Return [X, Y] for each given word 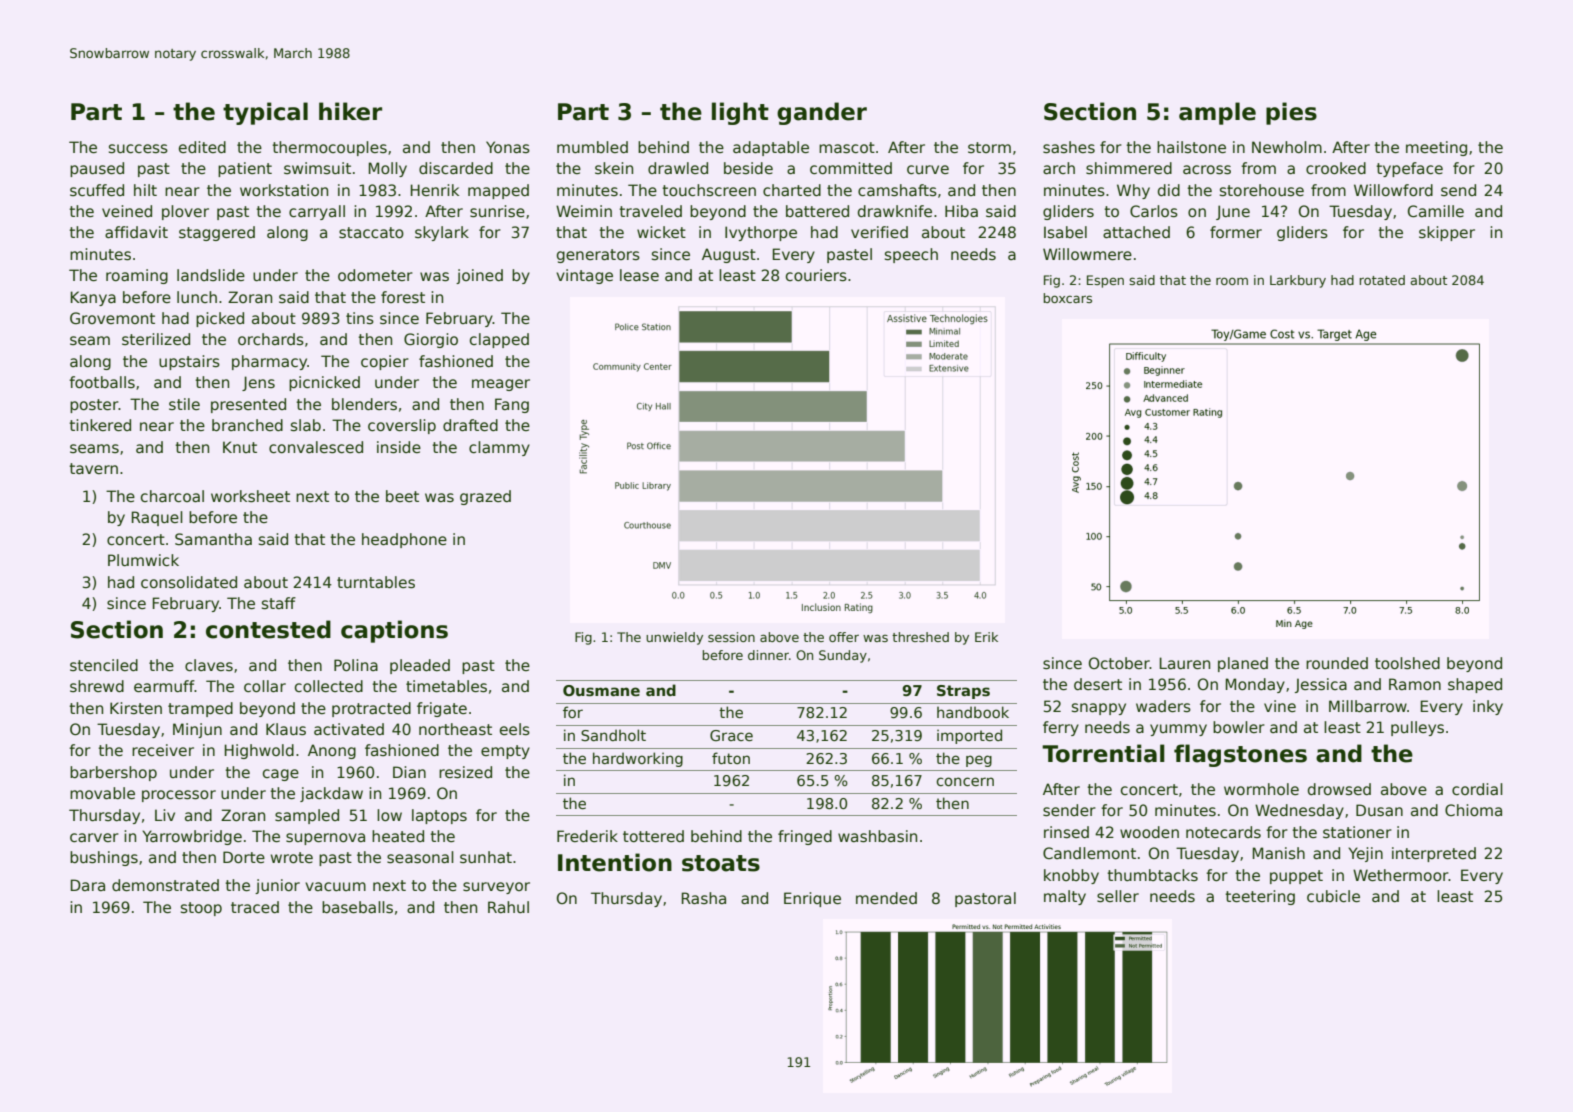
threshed [920, 637]
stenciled [104, 665]
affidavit [136, 232]
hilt [145, 190]
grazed [485, 497]
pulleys [1417, 728]
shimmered [1129, 168]
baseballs [357, 907]
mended [886, 898]
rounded [1337, 663]
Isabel [1065, 232]
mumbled [592, 147]
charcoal [172, 496]
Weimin [584, 211]
